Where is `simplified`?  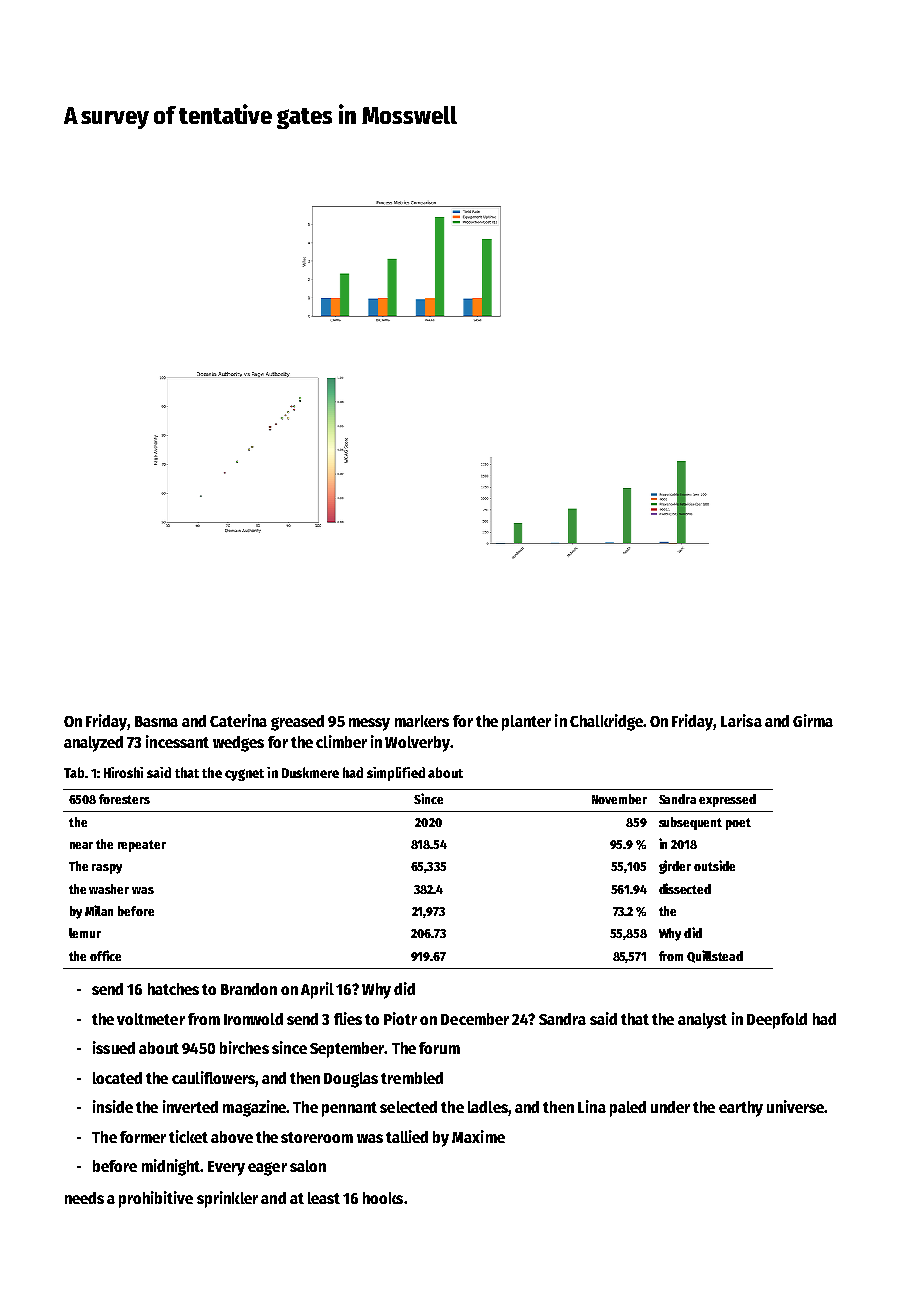
simplified is located at coordinates (396, 774).
